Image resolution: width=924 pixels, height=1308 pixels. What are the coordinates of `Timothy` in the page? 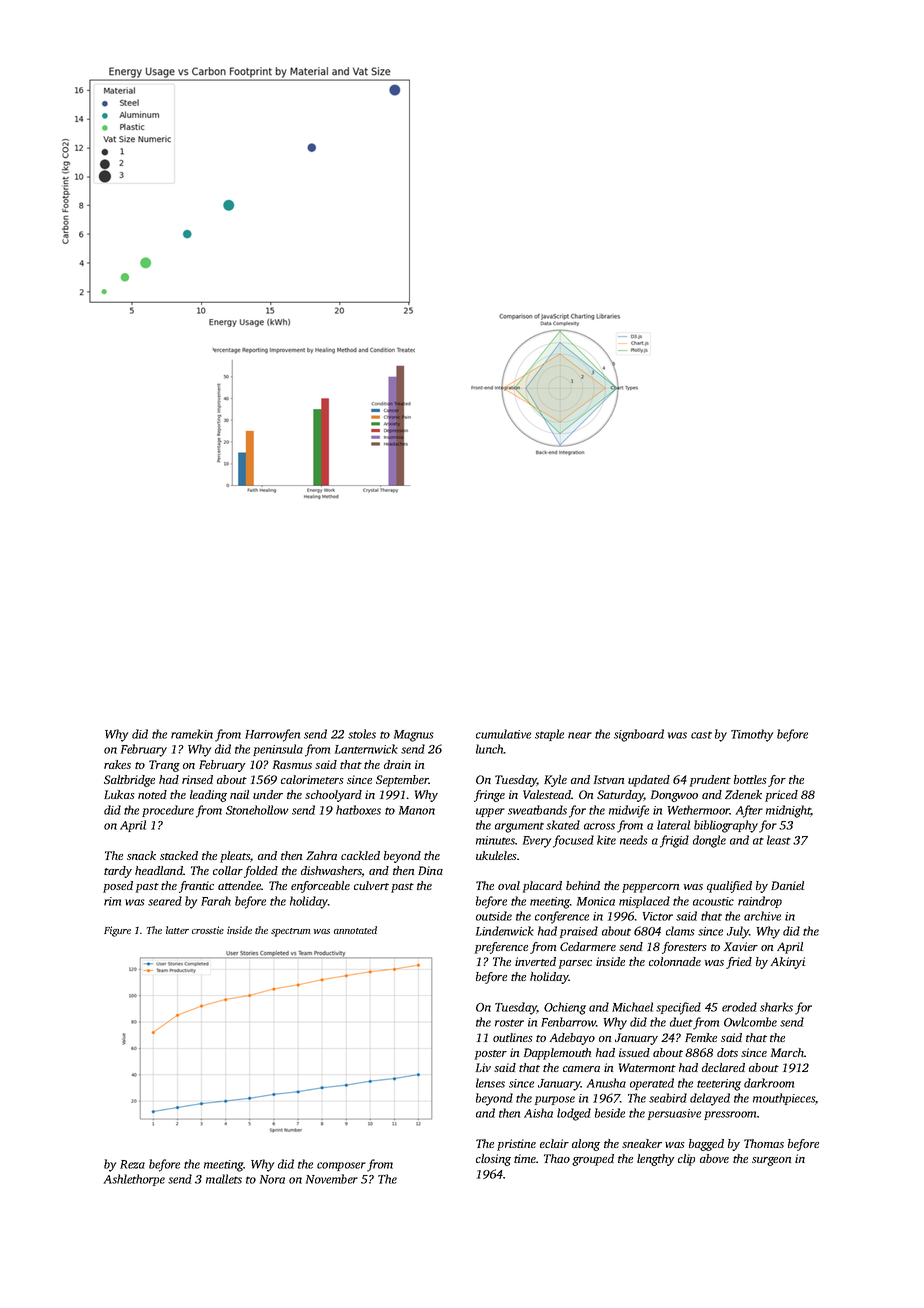 It's located at (752, 735).
